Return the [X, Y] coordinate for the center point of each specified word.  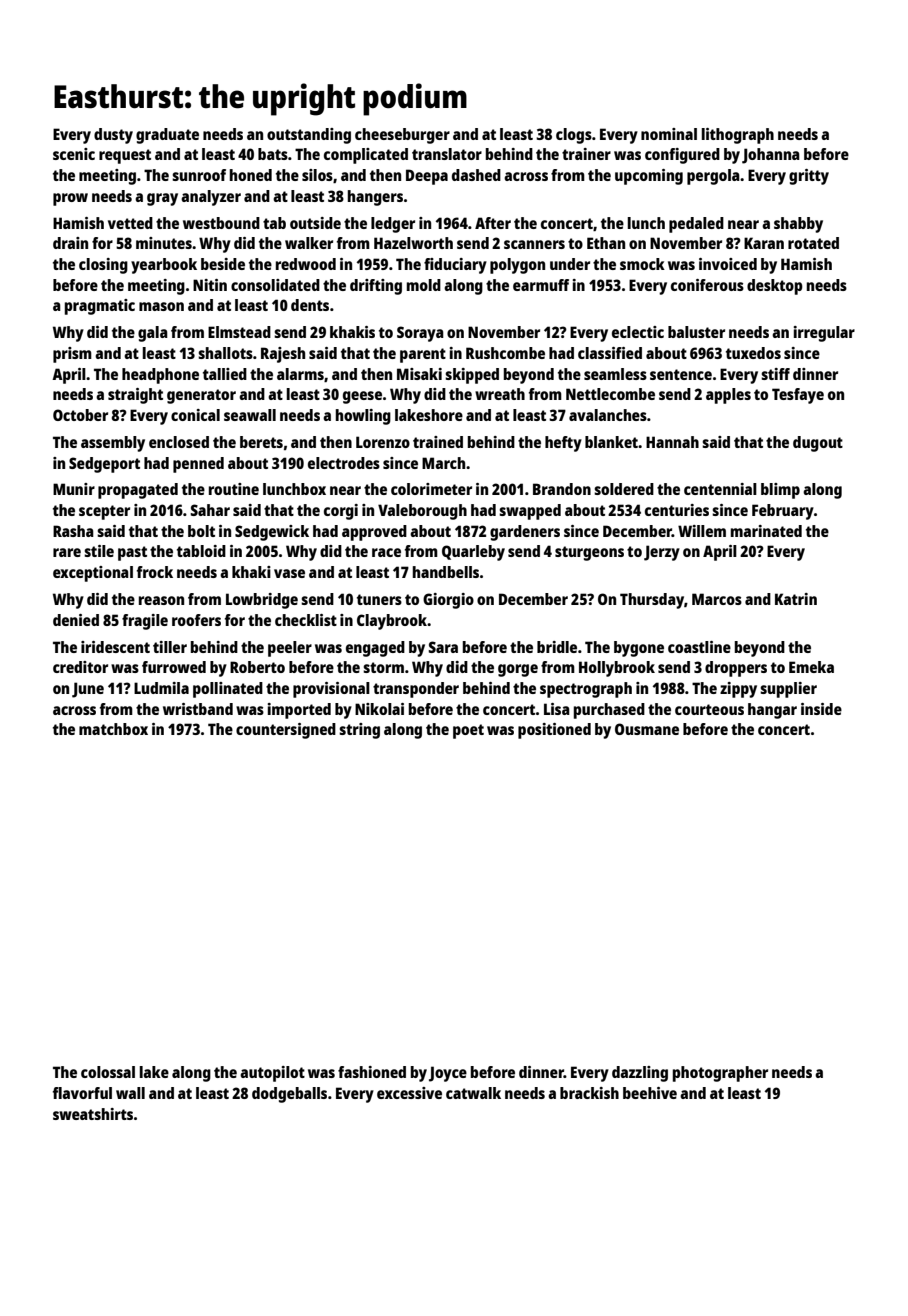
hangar [772, 711]
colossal [108, 1072]
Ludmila [161, 688]
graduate [167, 136]
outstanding [309, 136]
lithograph [738, 136]
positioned [554, 731]
